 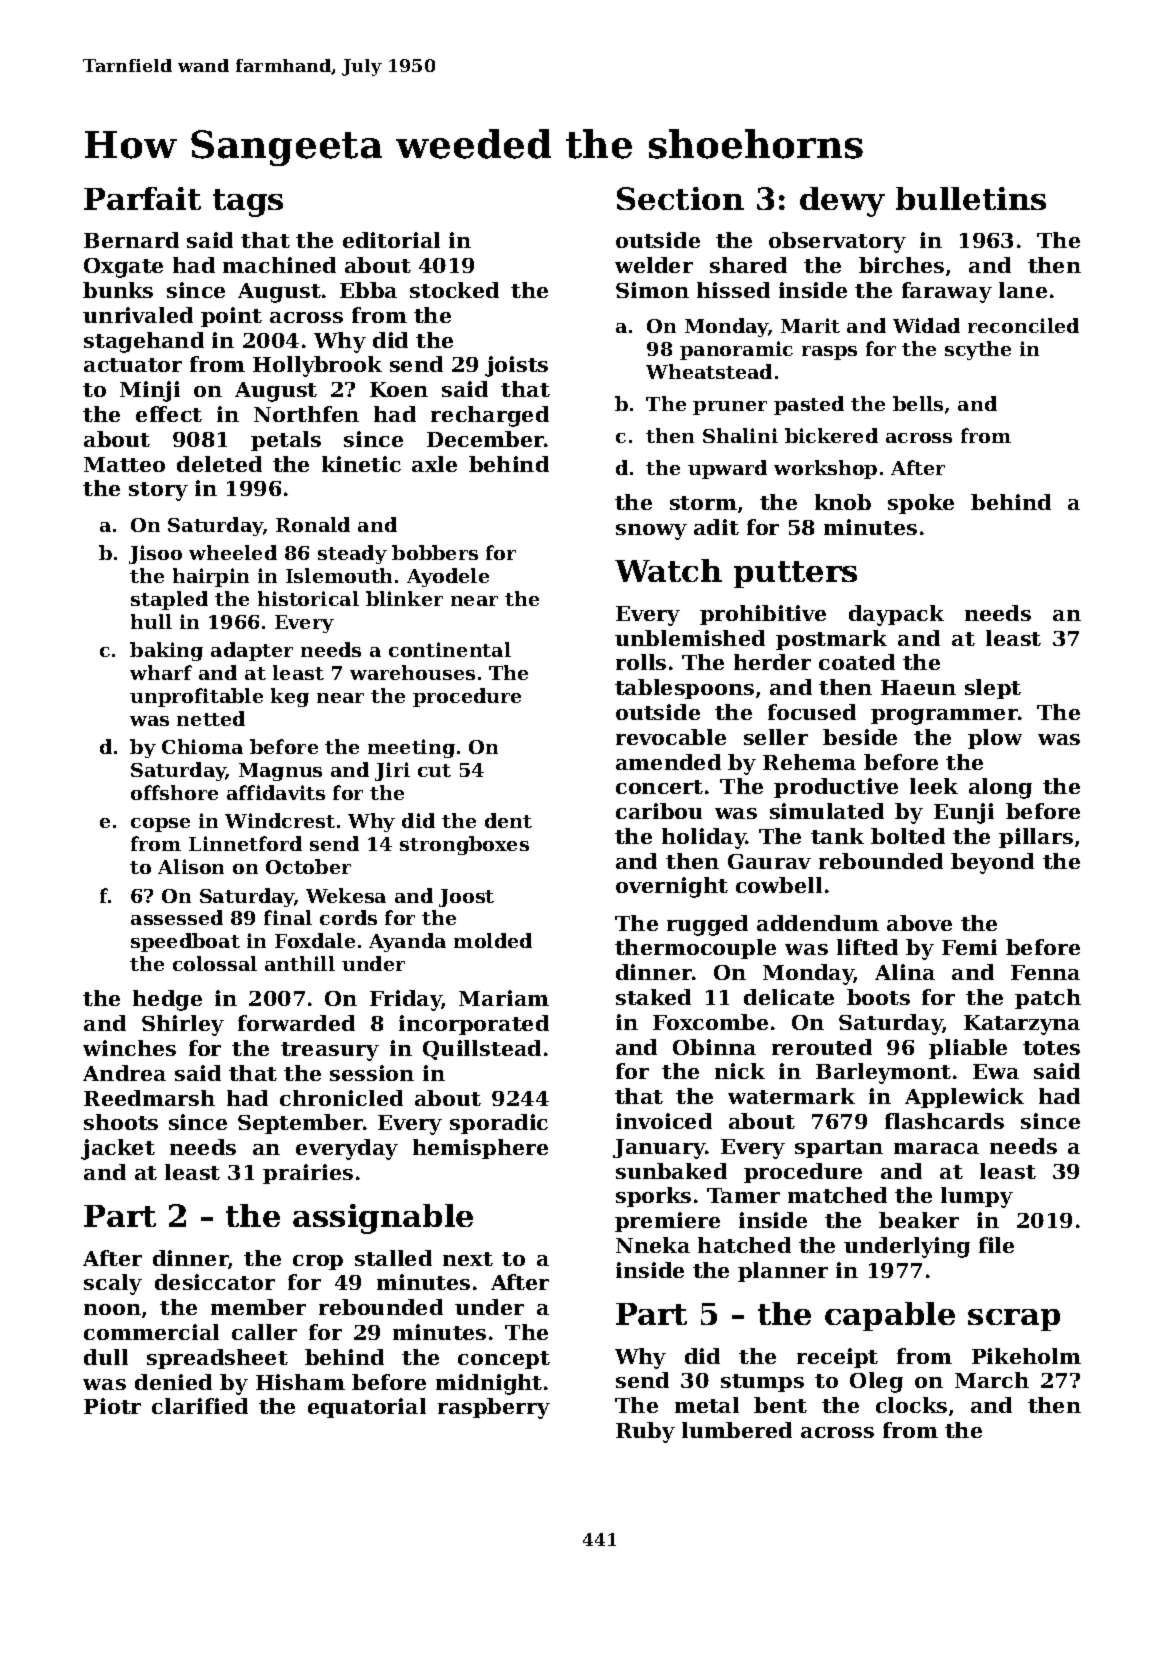 What do you see at coordinates (494, 1408) in the image?
I see `raspberry` at bounding box center [494, 1408].
